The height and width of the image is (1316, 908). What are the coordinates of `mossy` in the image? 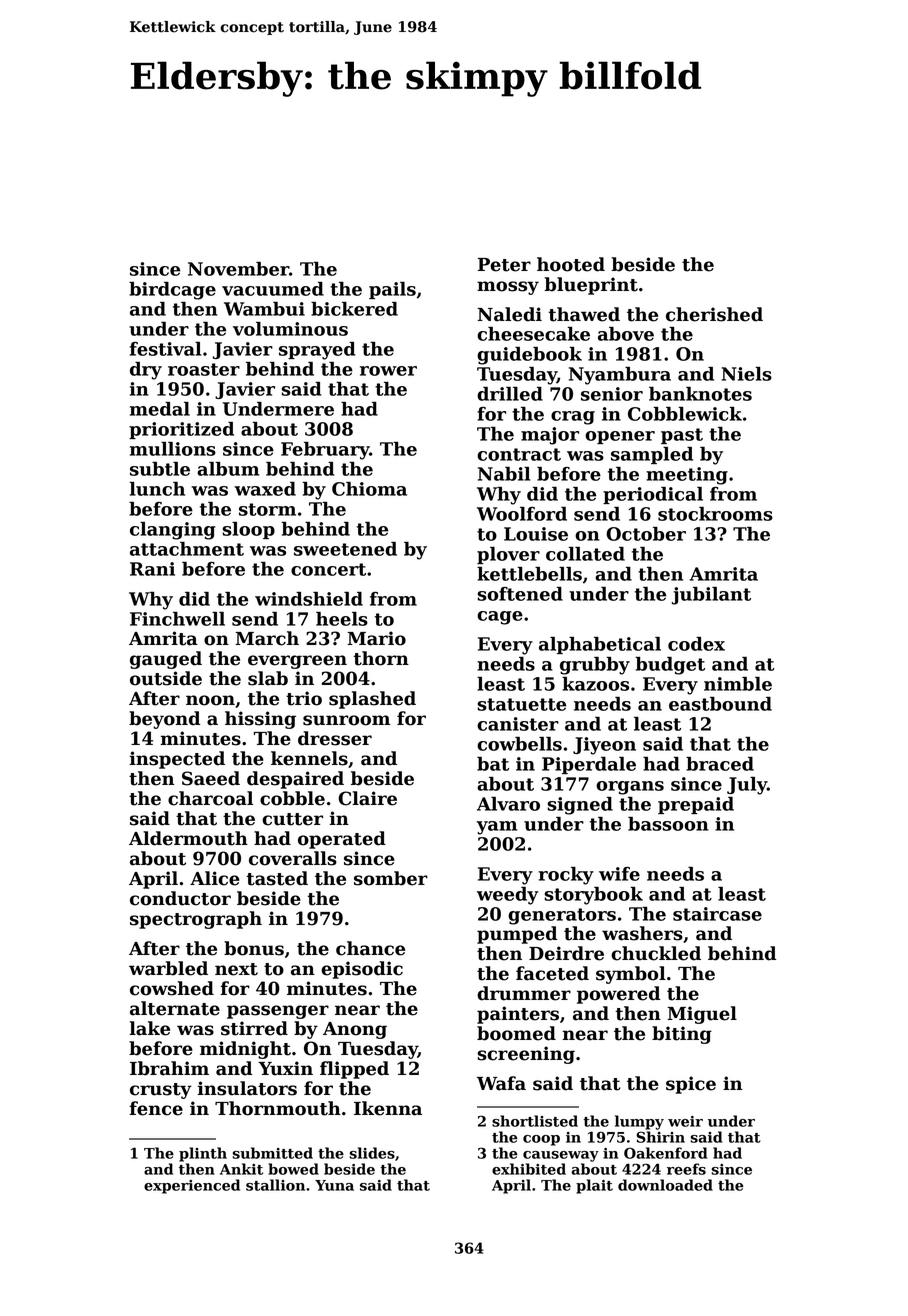 It's located at (508, 288).
